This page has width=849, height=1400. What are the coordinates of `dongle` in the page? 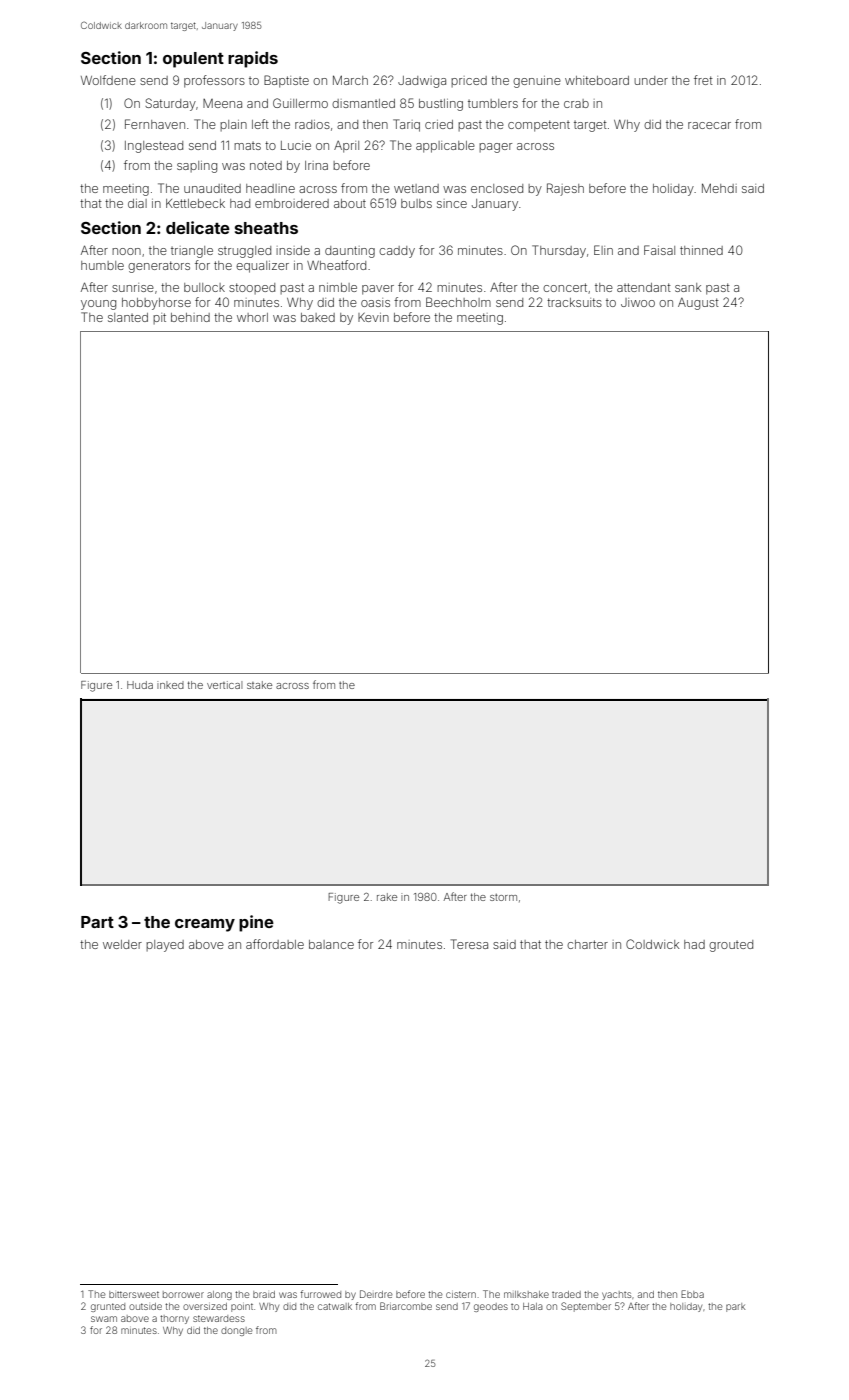 It's located at (237, 1331).
